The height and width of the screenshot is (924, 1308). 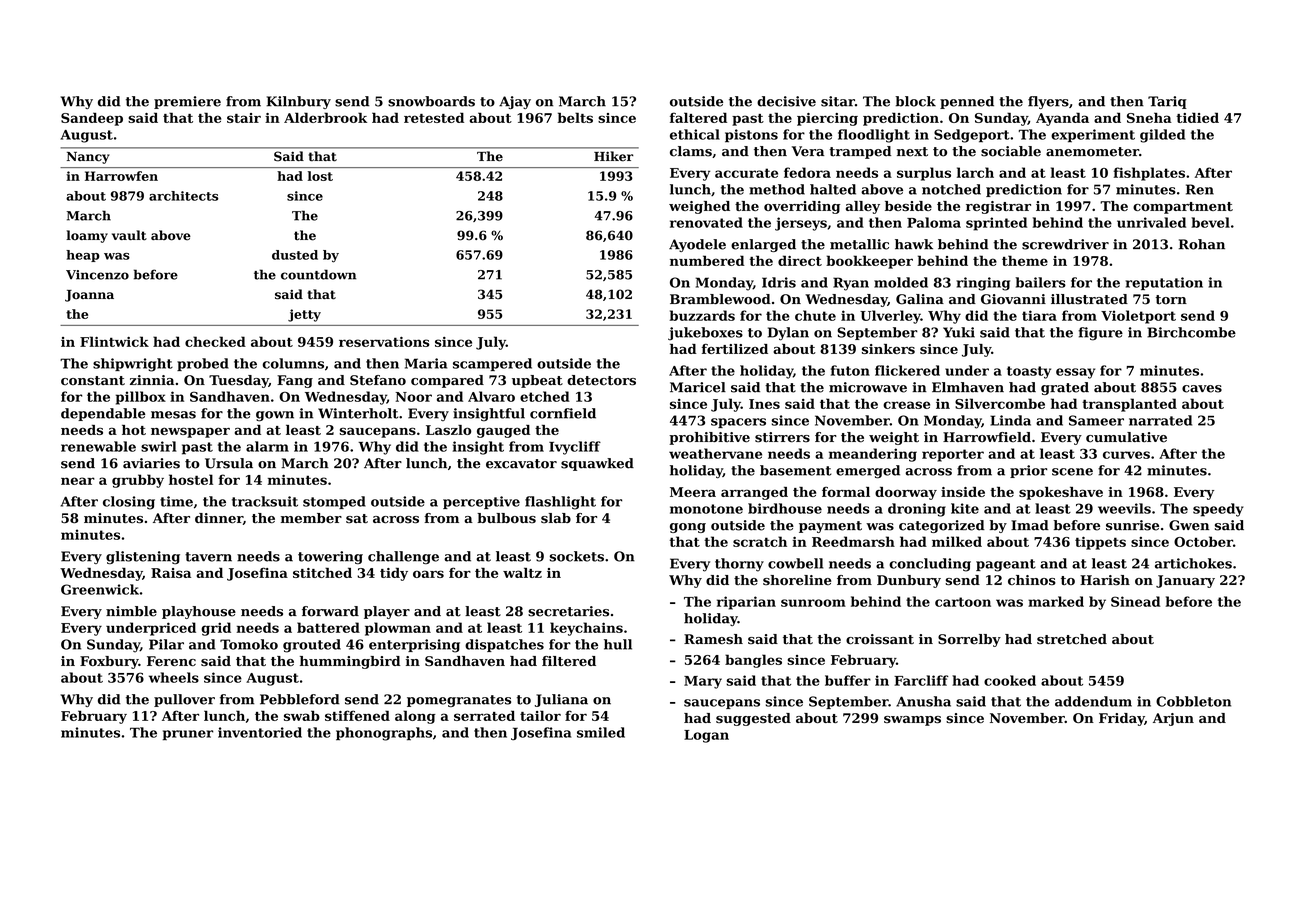 What do you see at coordinates (1072, 472) in the screenshot?
I see `scene` at bounding box center [1072, 472].
